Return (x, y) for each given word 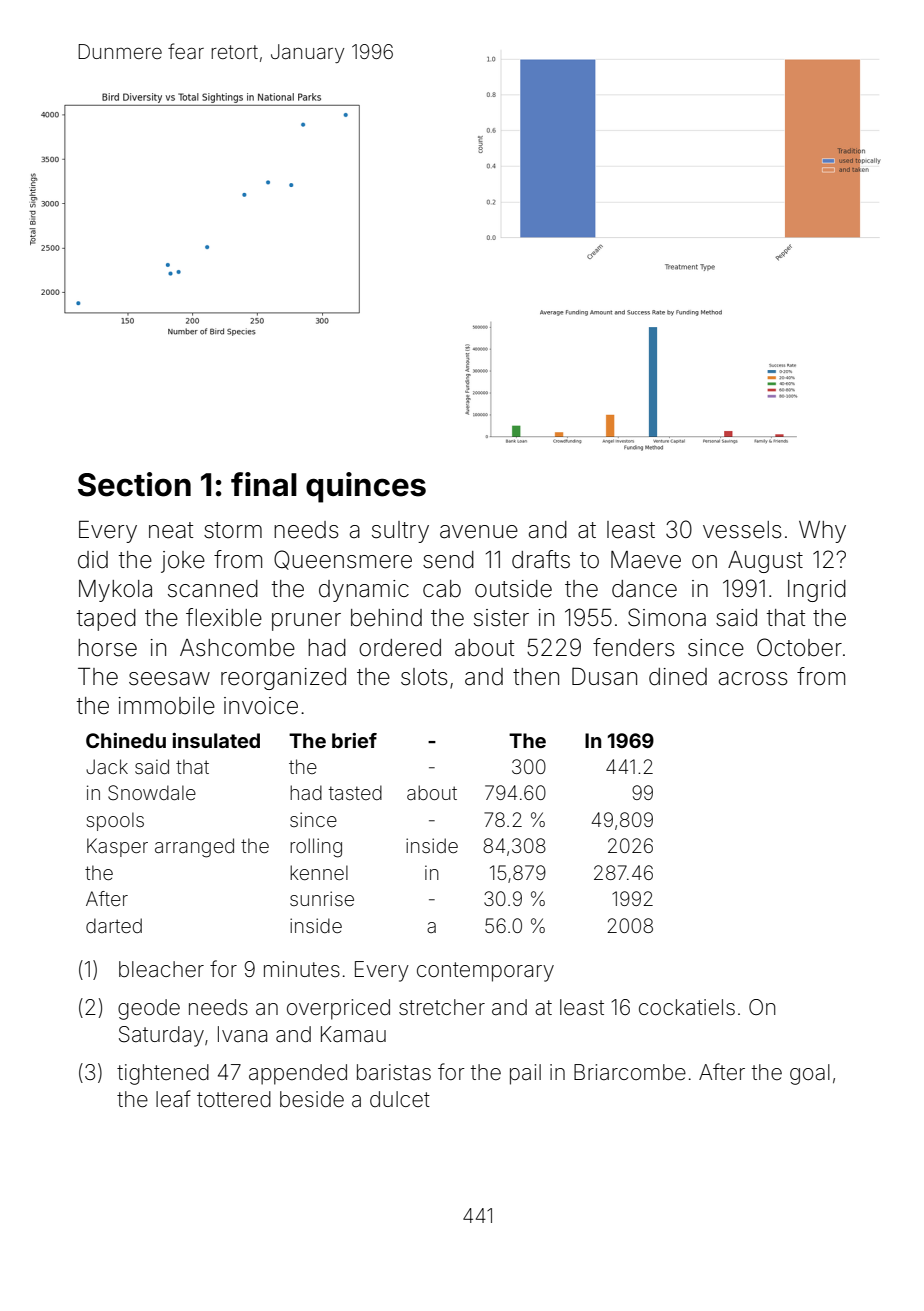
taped (106, 620)
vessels (742, 530)
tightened (163, 1074)
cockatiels (687, 1007)
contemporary (485, 972)
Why (822, 532)
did (93, 560)
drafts (541, 559)
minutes (302, 969)
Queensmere (343, 560)
